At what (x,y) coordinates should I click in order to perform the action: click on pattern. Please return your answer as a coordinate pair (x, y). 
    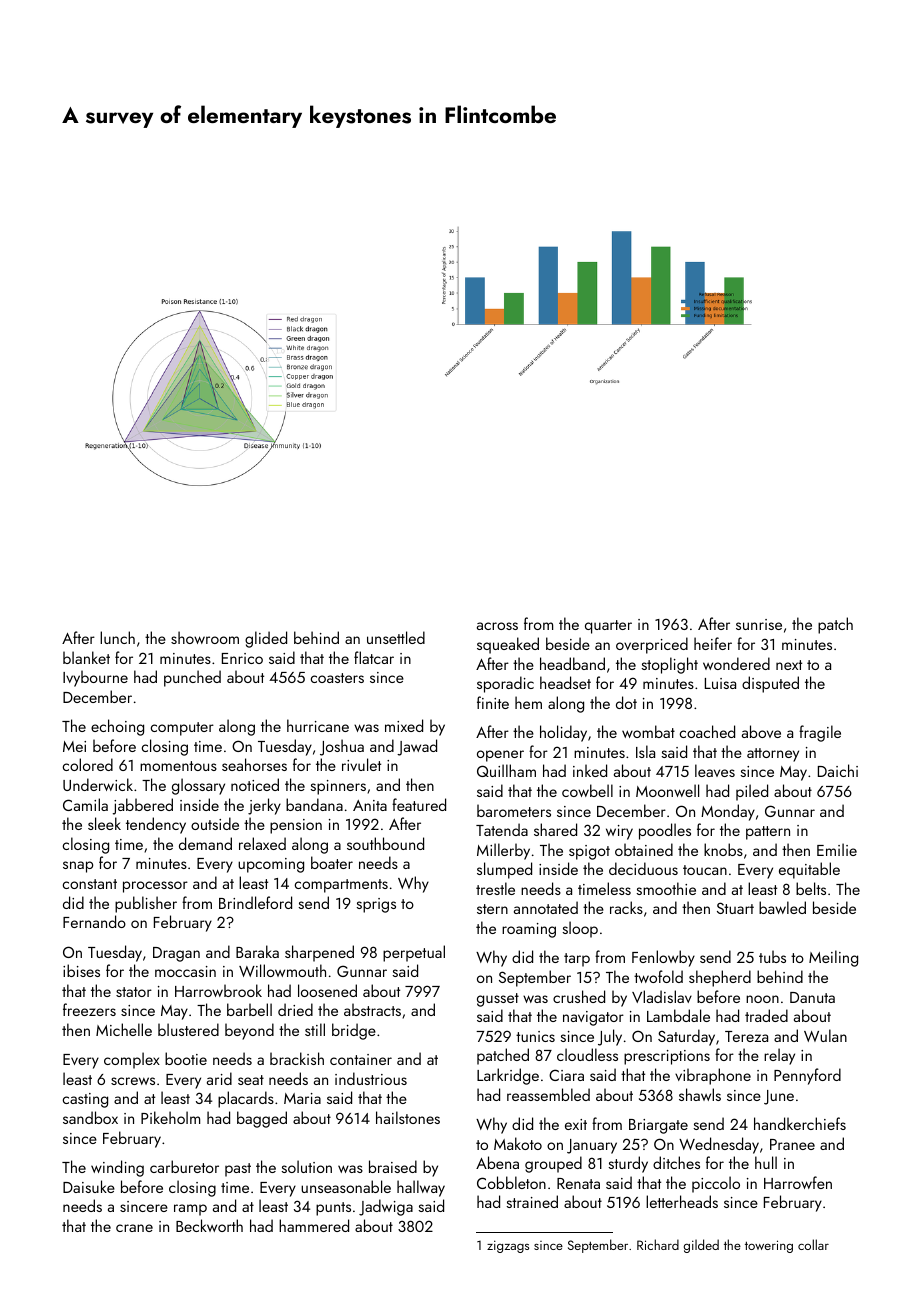
    Looking at the image, I should click on (768, 833).
